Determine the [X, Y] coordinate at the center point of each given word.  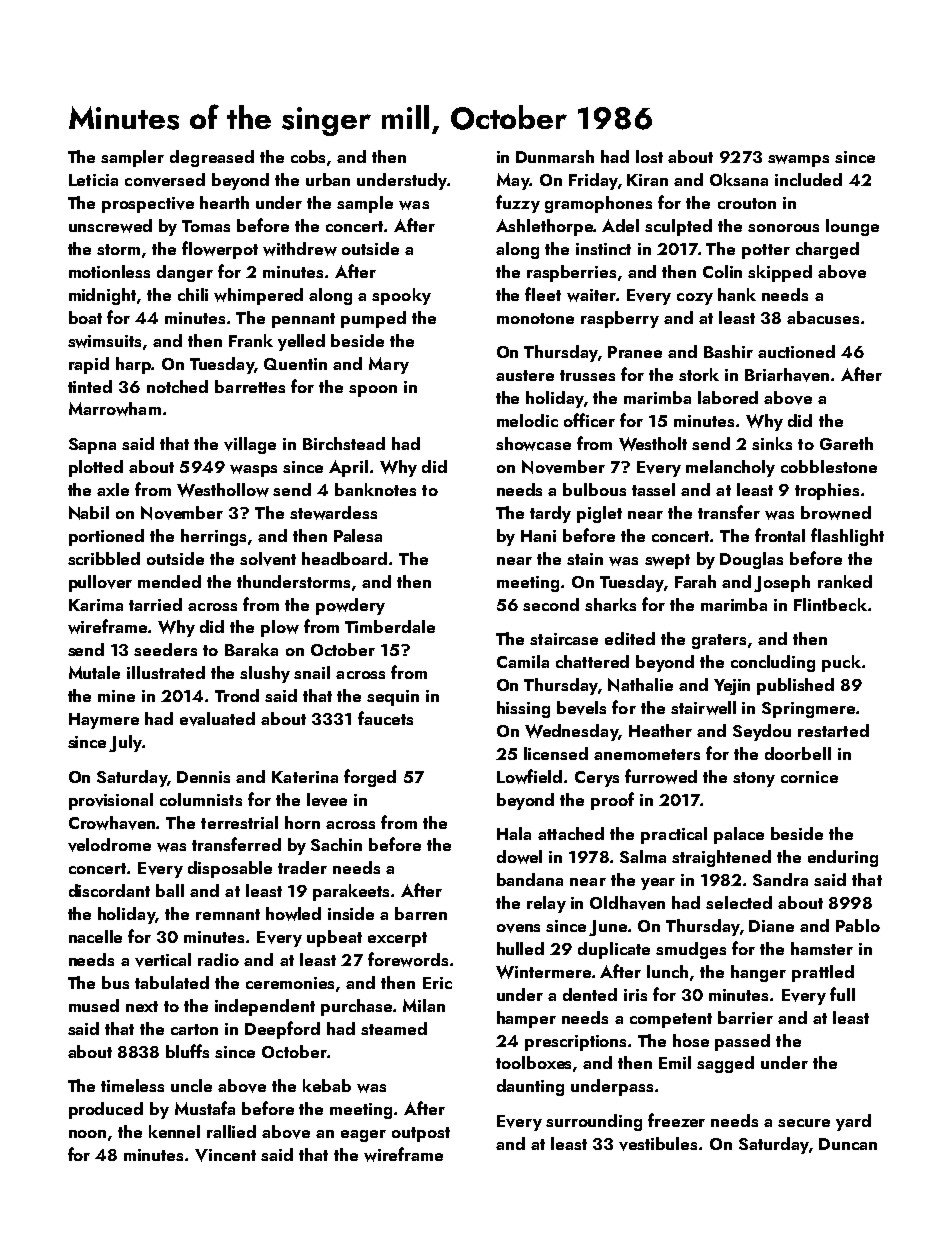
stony [754, 779]
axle [113, 489]
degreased [212, 158]
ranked [845, 581]
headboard [344, 558]
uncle [191, 1085]
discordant [109, 890]
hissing [523, 709]
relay [546, 904]
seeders [165, 649]
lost [649, 156]
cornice [809, 777]
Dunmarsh [555, 156]
